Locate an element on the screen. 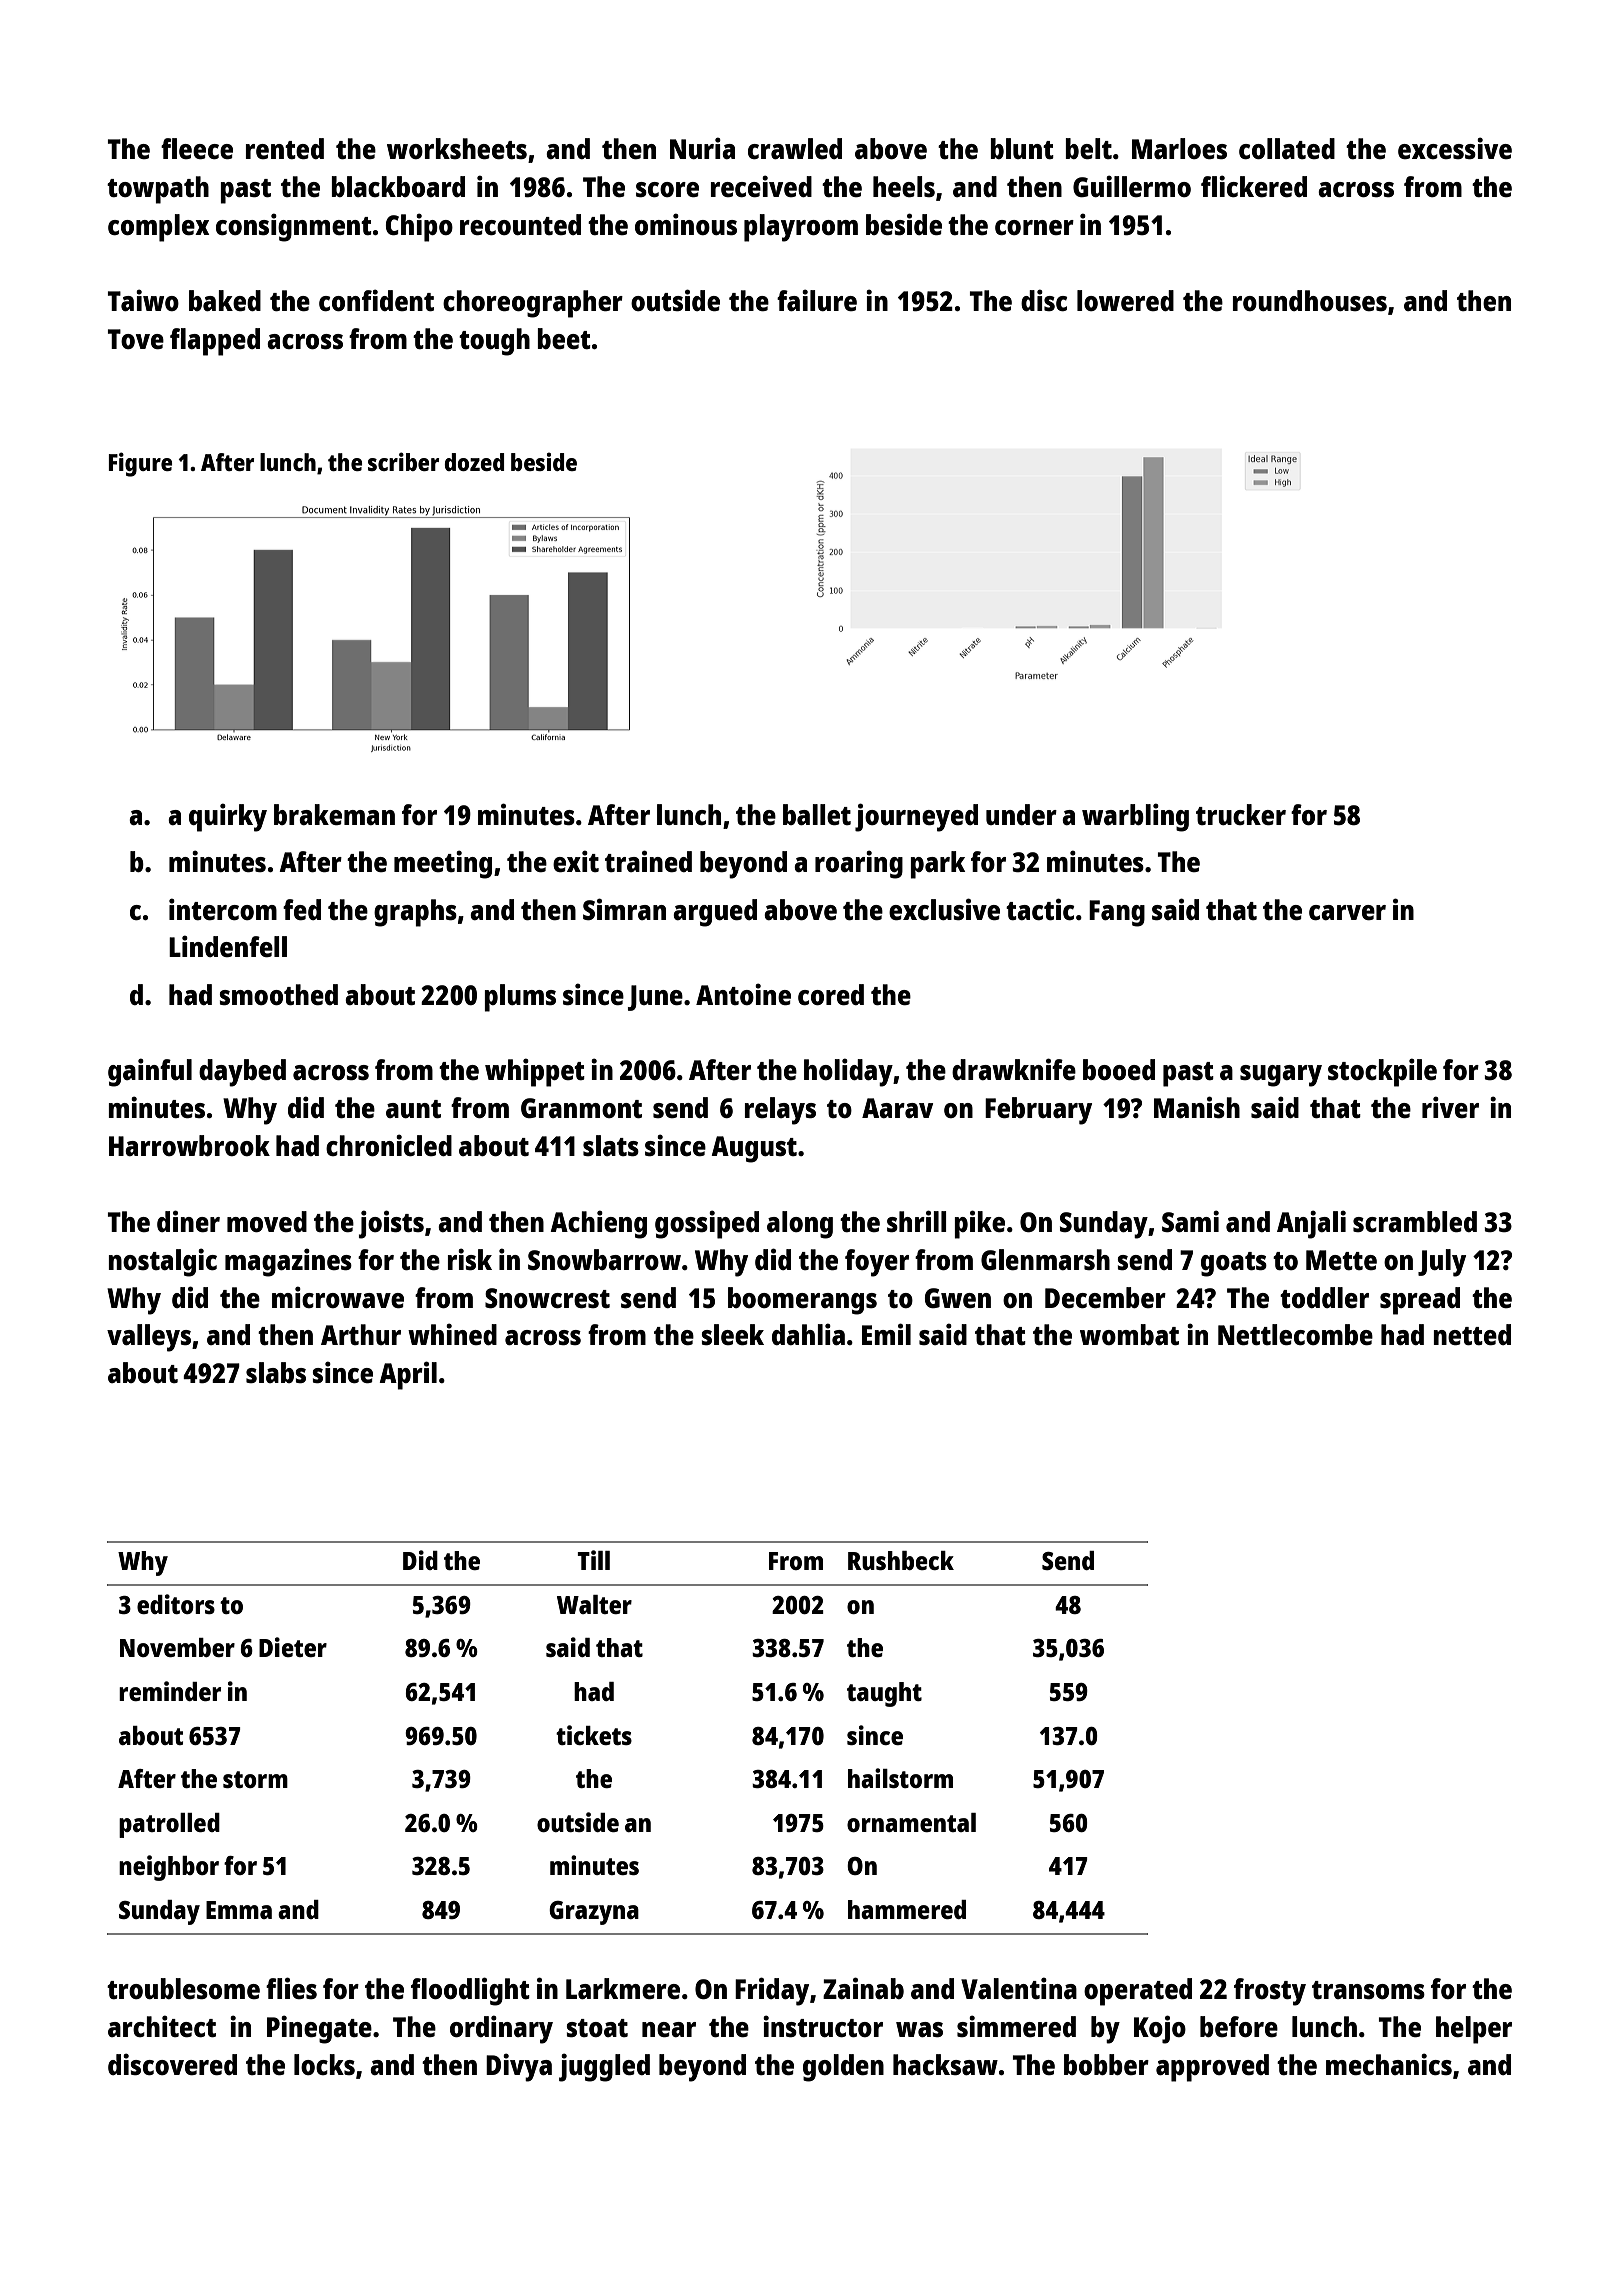  Zainab is located at coordinates (863, 1988).
